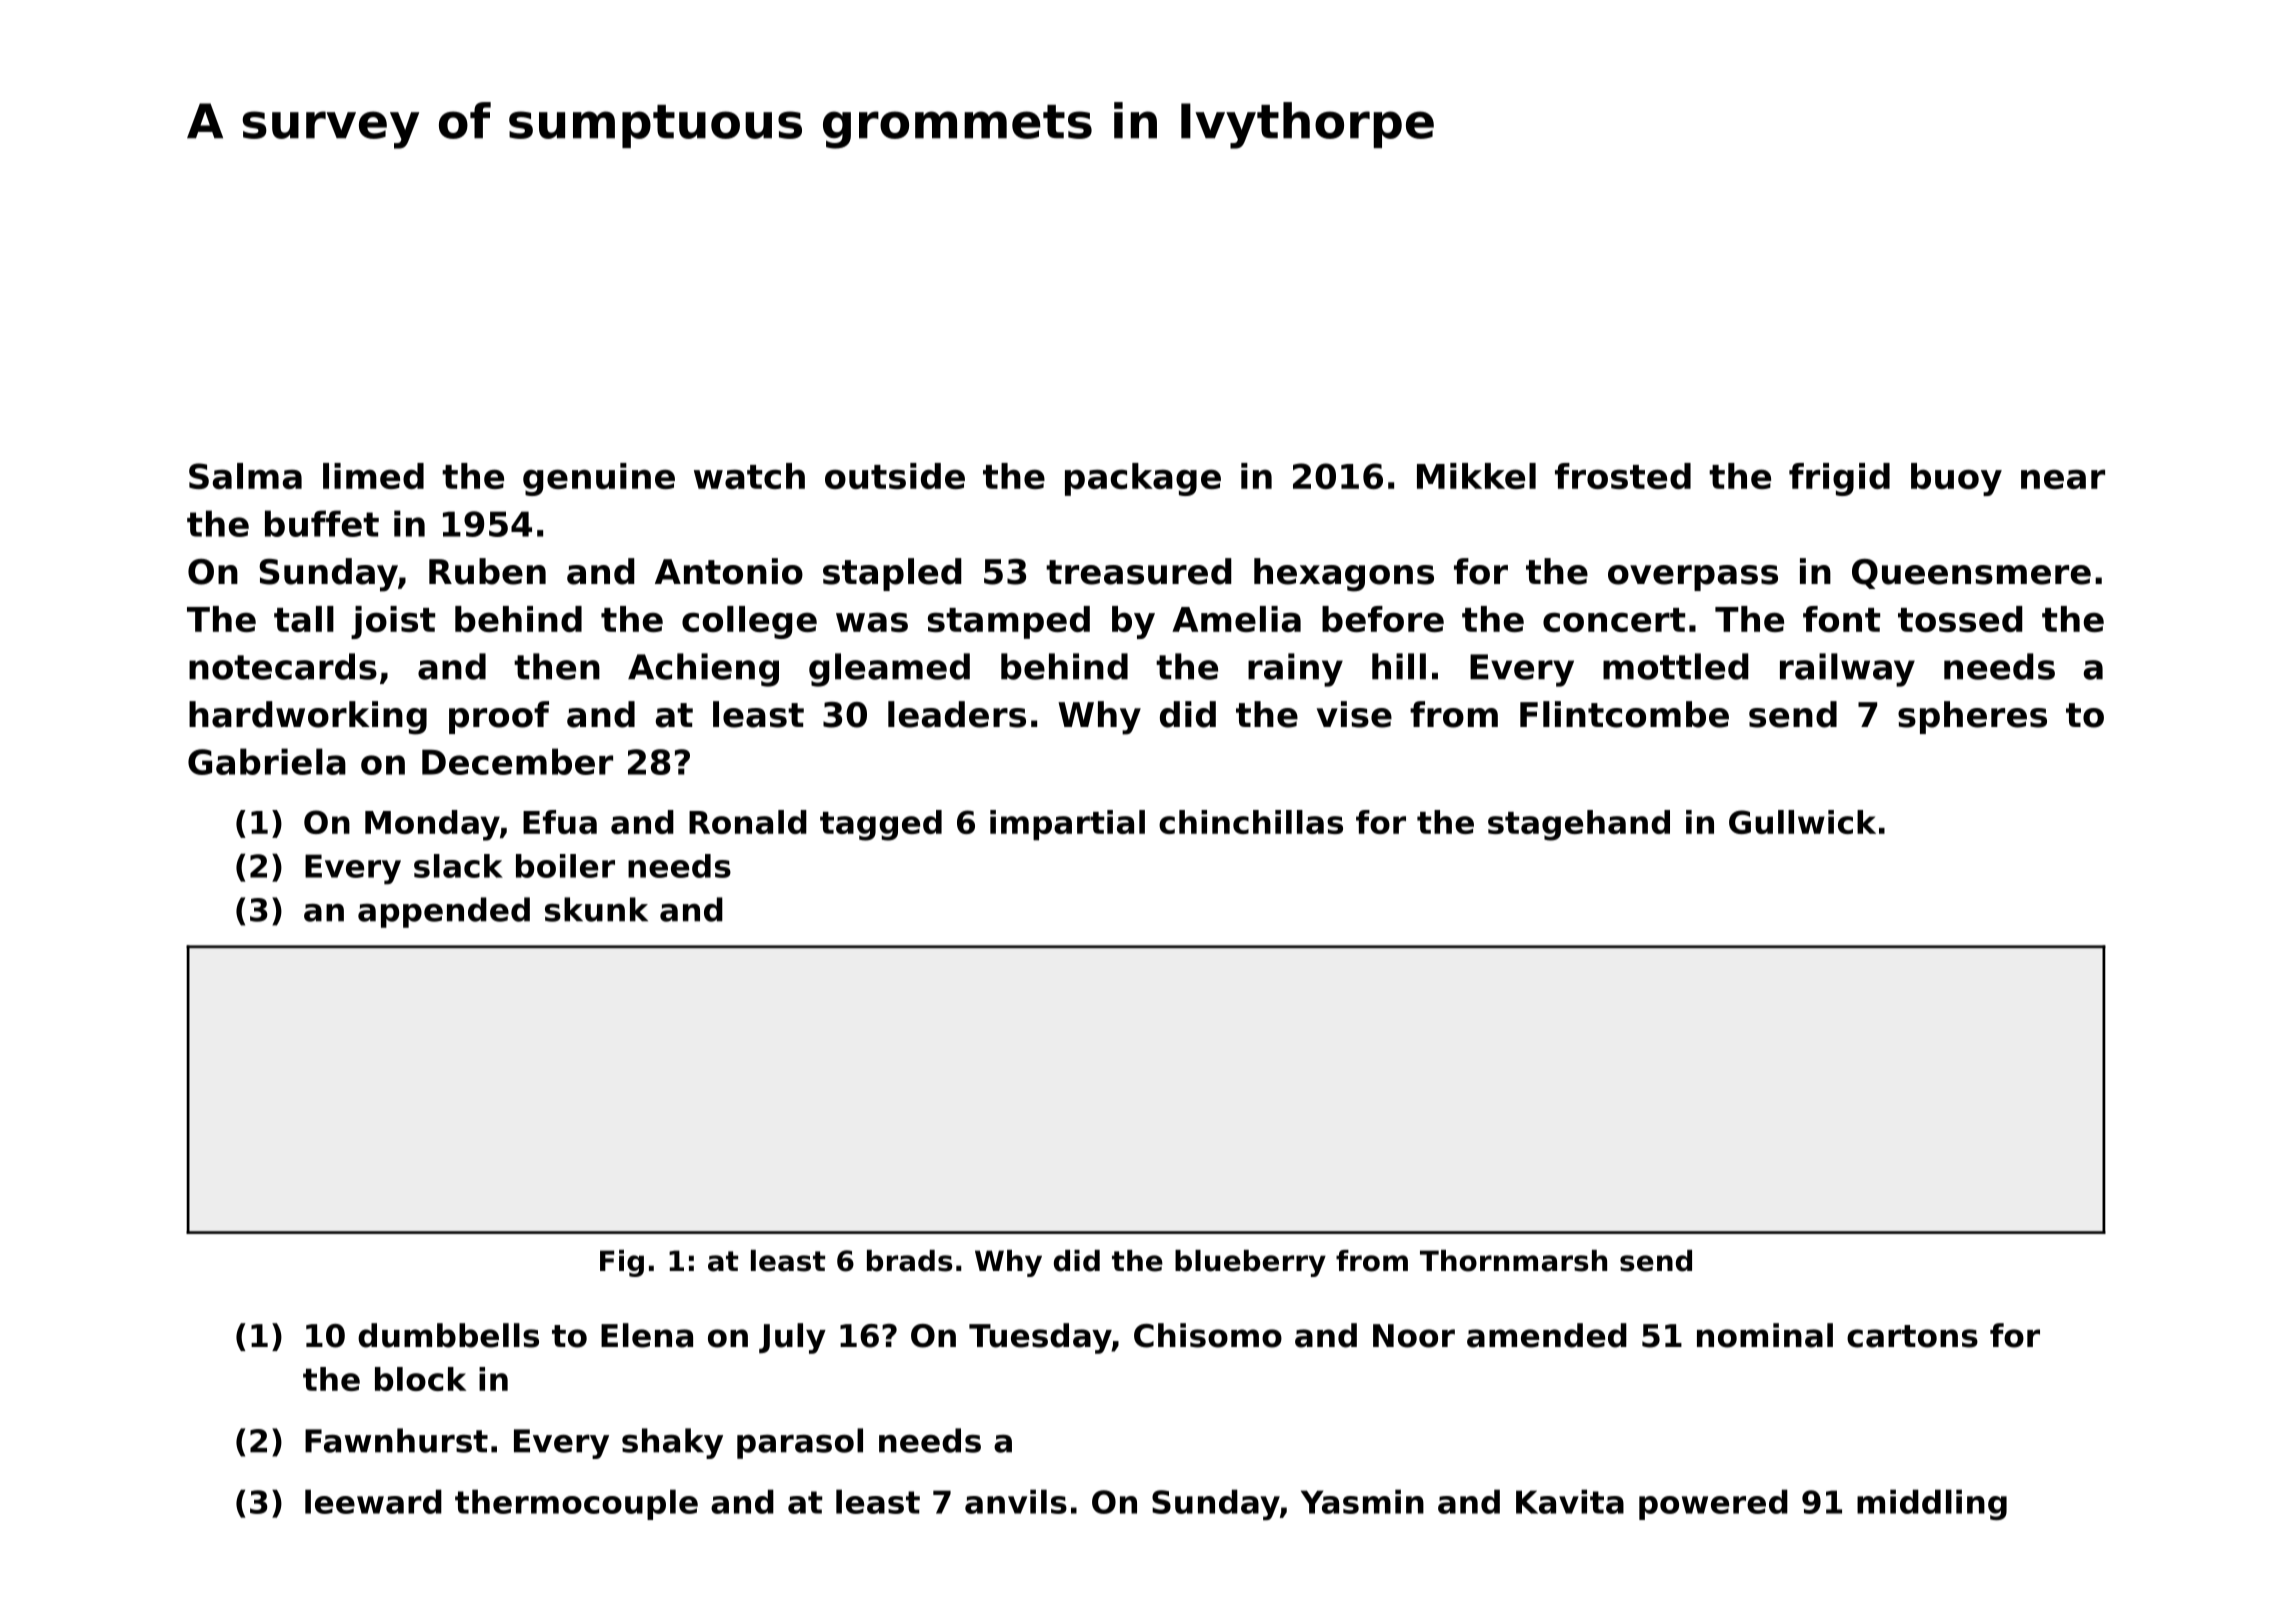 This document has width=2292, height=1620. What do you see at coordinates (245, 476) in the document?
I see `Salma` at bounding box center [245, 476].
